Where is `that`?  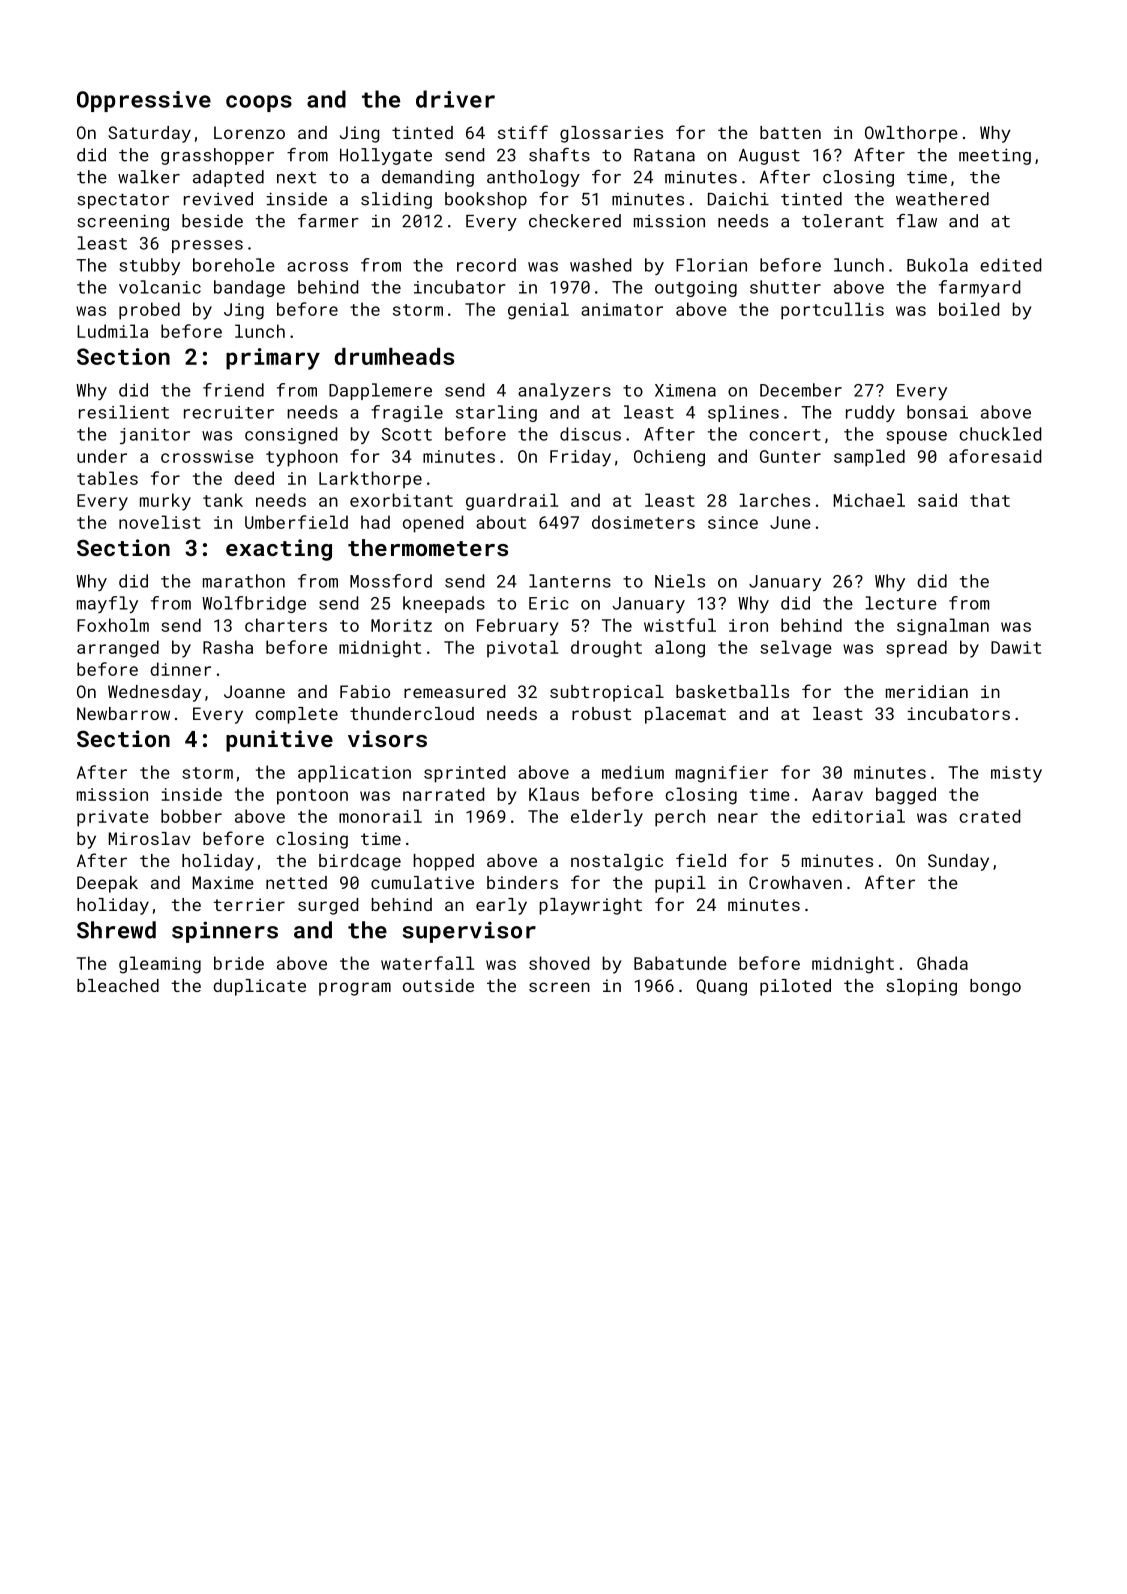
that is located at coordinates (990, 500).
